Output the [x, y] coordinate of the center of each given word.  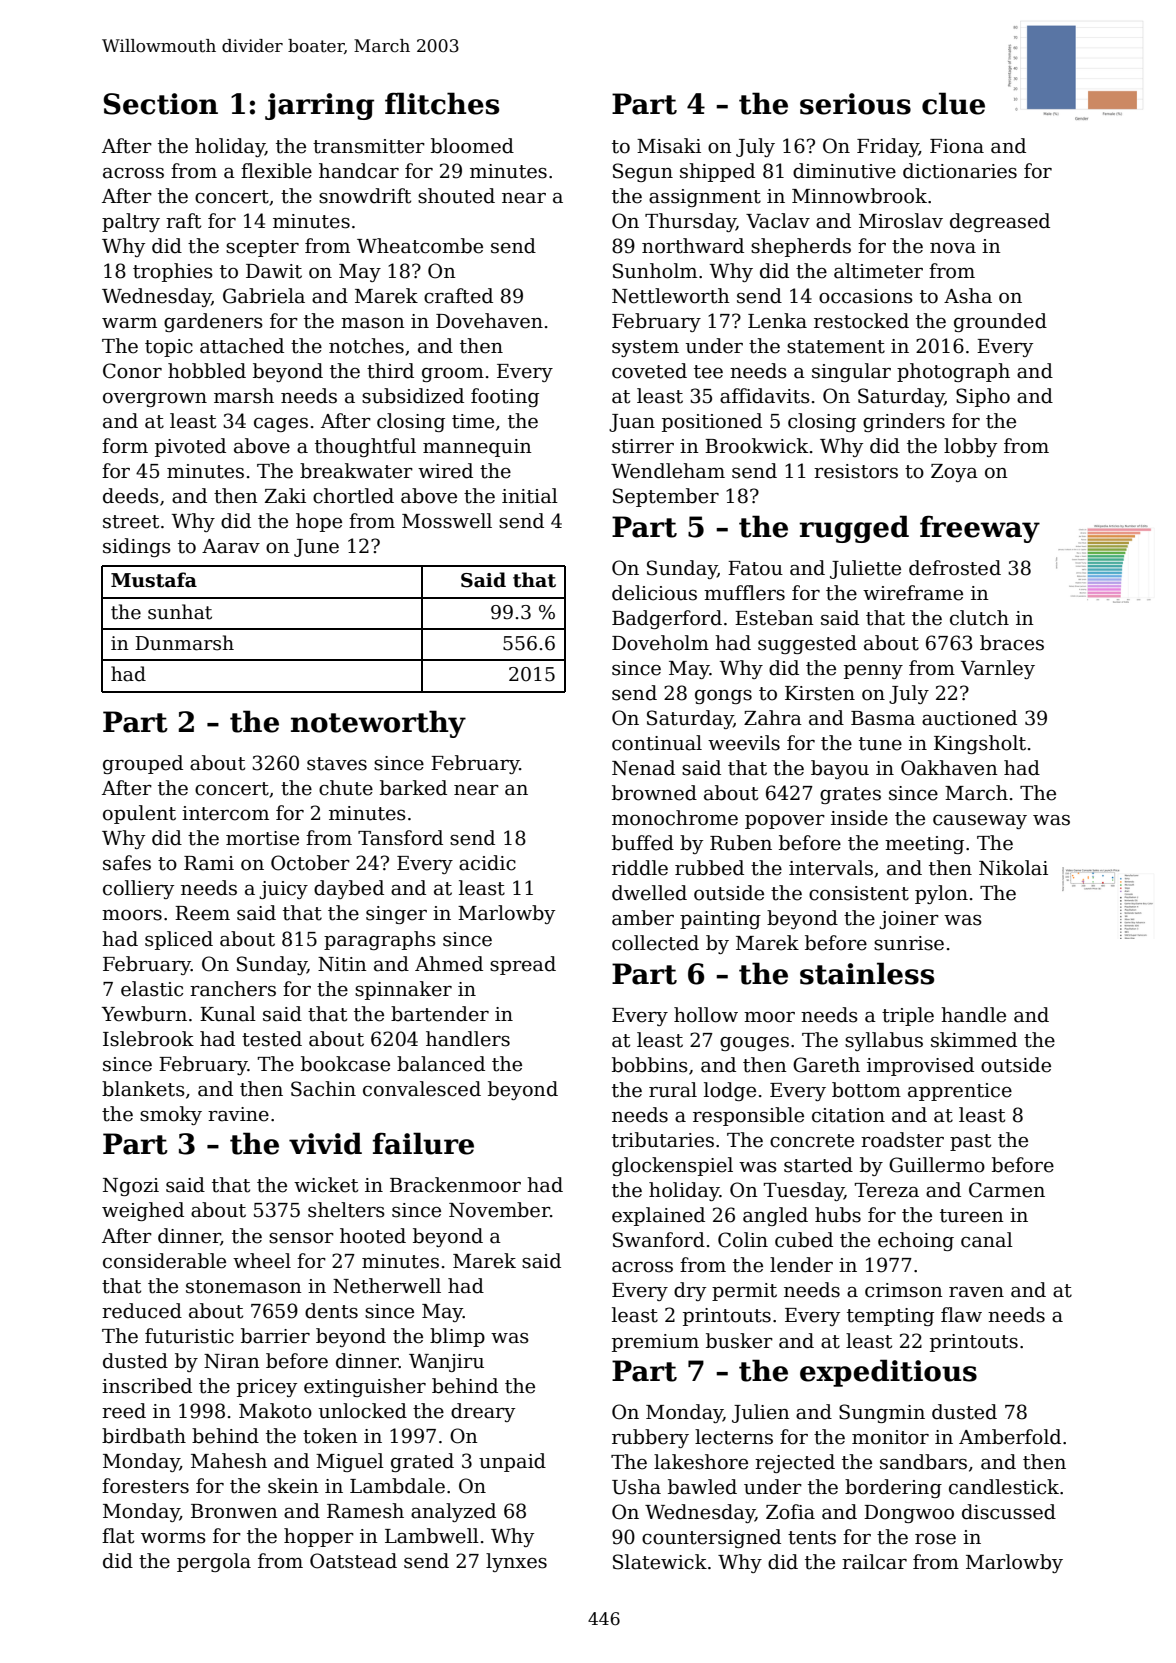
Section [160, 104]
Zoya [954, 473]
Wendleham [668, 471]
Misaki [669, 146]
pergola [214, 1562]
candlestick [1004, 1487]
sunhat [180, 612]
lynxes [516, 1562]
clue [953, 103]
